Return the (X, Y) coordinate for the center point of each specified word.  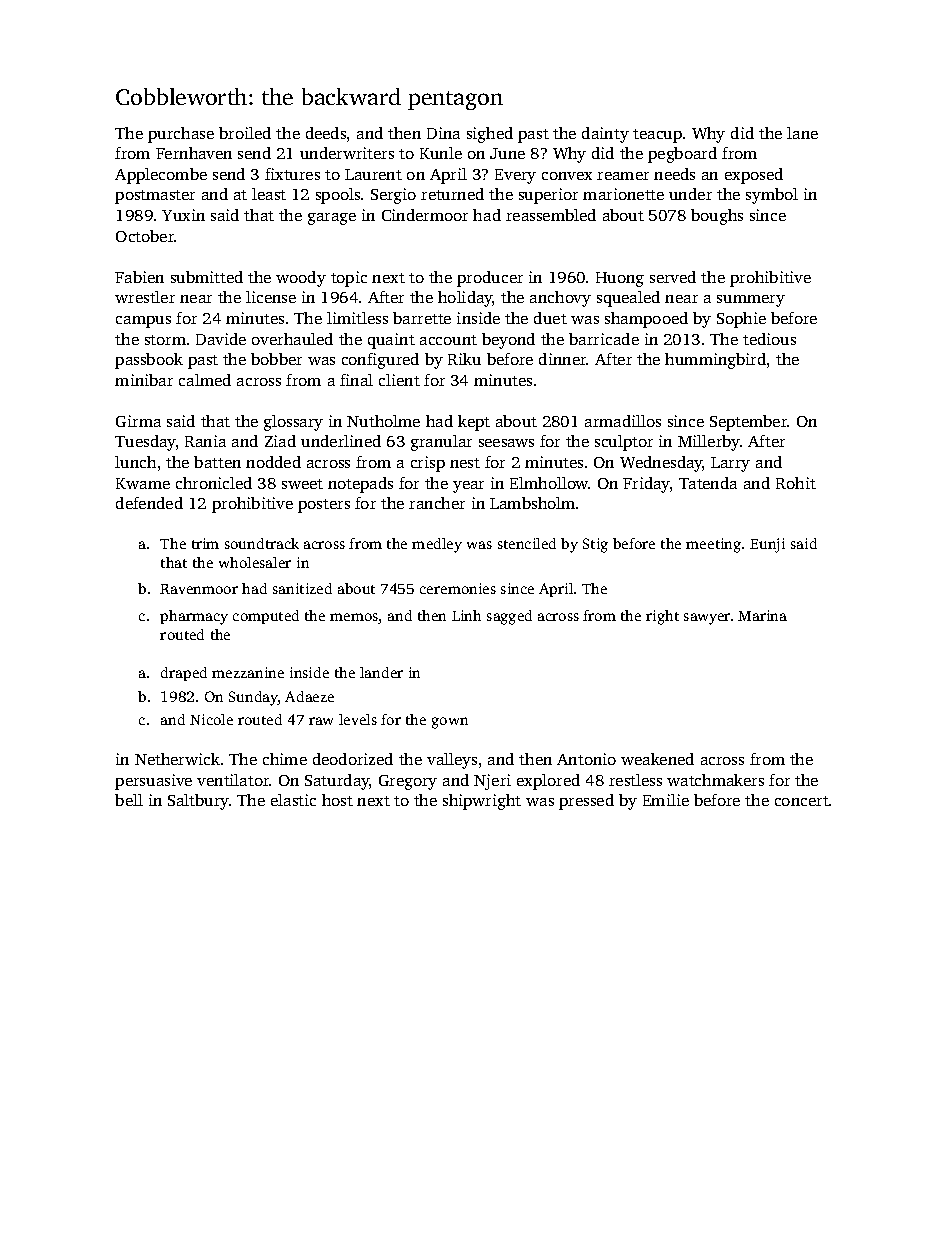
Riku (464, 359)
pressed (586, 802)
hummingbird (715, 361)
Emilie (666, 800)
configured (380, 361)
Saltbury (198, 802)
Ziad (280, 441)
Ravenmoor (199, 589)
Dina (443, 133)
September (749, 423)
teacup (657, 136)
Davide (221, 339)
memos (354, 618)
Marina (762, 615)
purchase (181, 135)
